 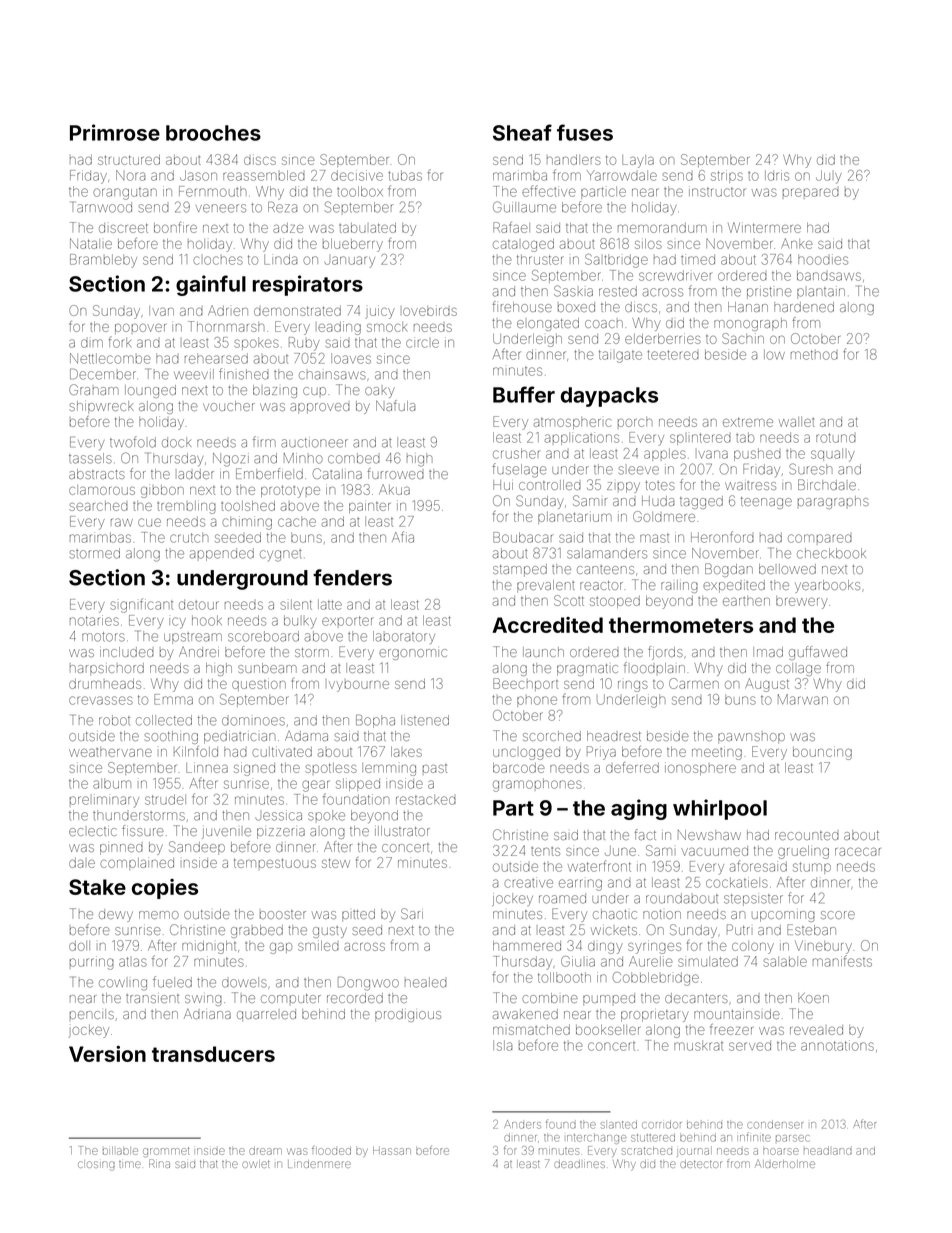 I want to click on instructor, so click(x=717, y=191).
